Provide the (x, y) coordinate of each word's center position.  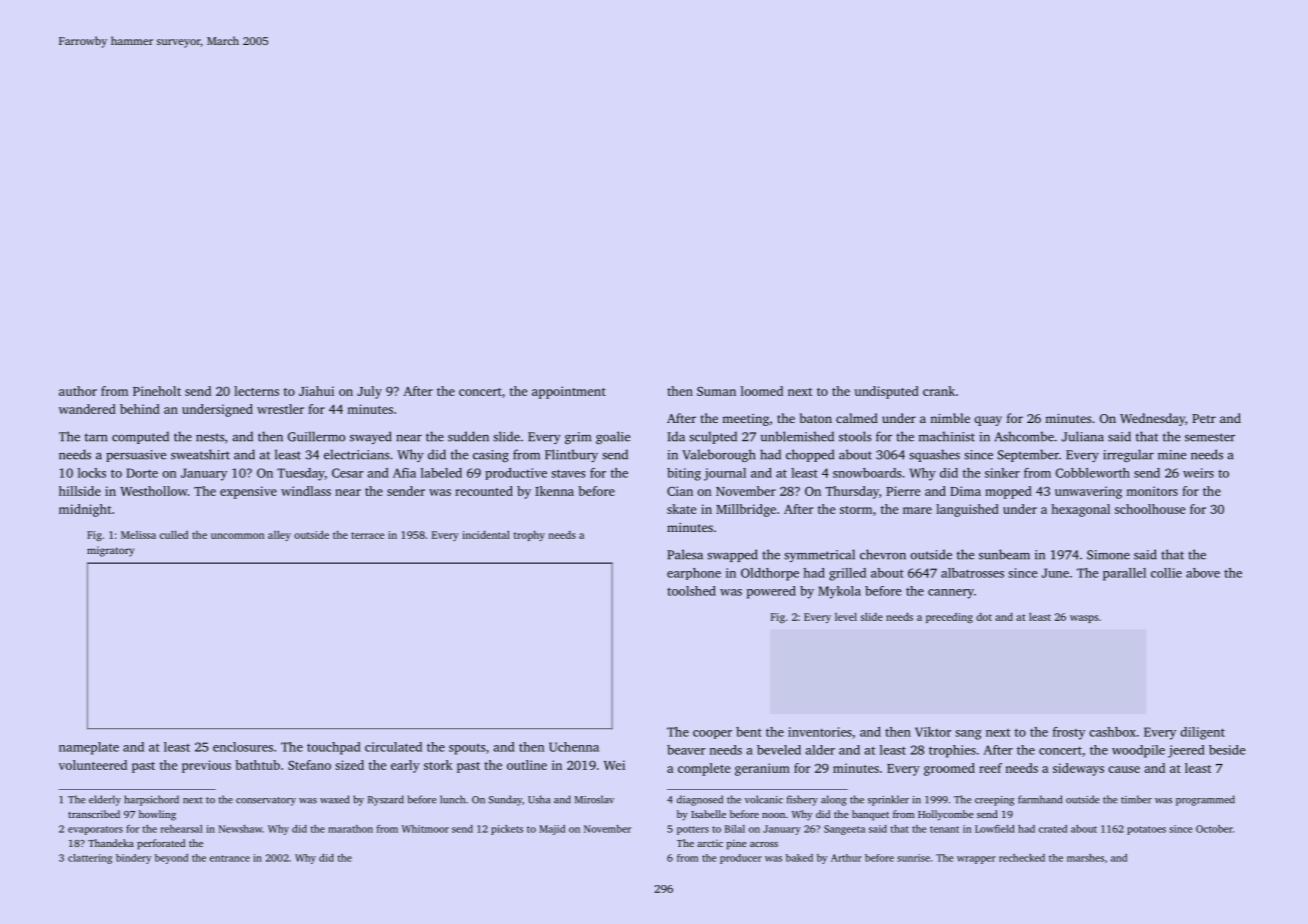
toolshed (691, 591)
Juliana (1083, 436)
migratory (110, 551)
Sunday (505, 800)
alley (279, 536)
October (1214, 829)
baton (816, 418)
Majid (552, 830)
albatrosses (972, 573)
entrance (230, 858)
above (1203, 573)
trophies (952, 751)
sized (349, 765)
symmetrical (819, 555)
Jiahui (316, 391)
